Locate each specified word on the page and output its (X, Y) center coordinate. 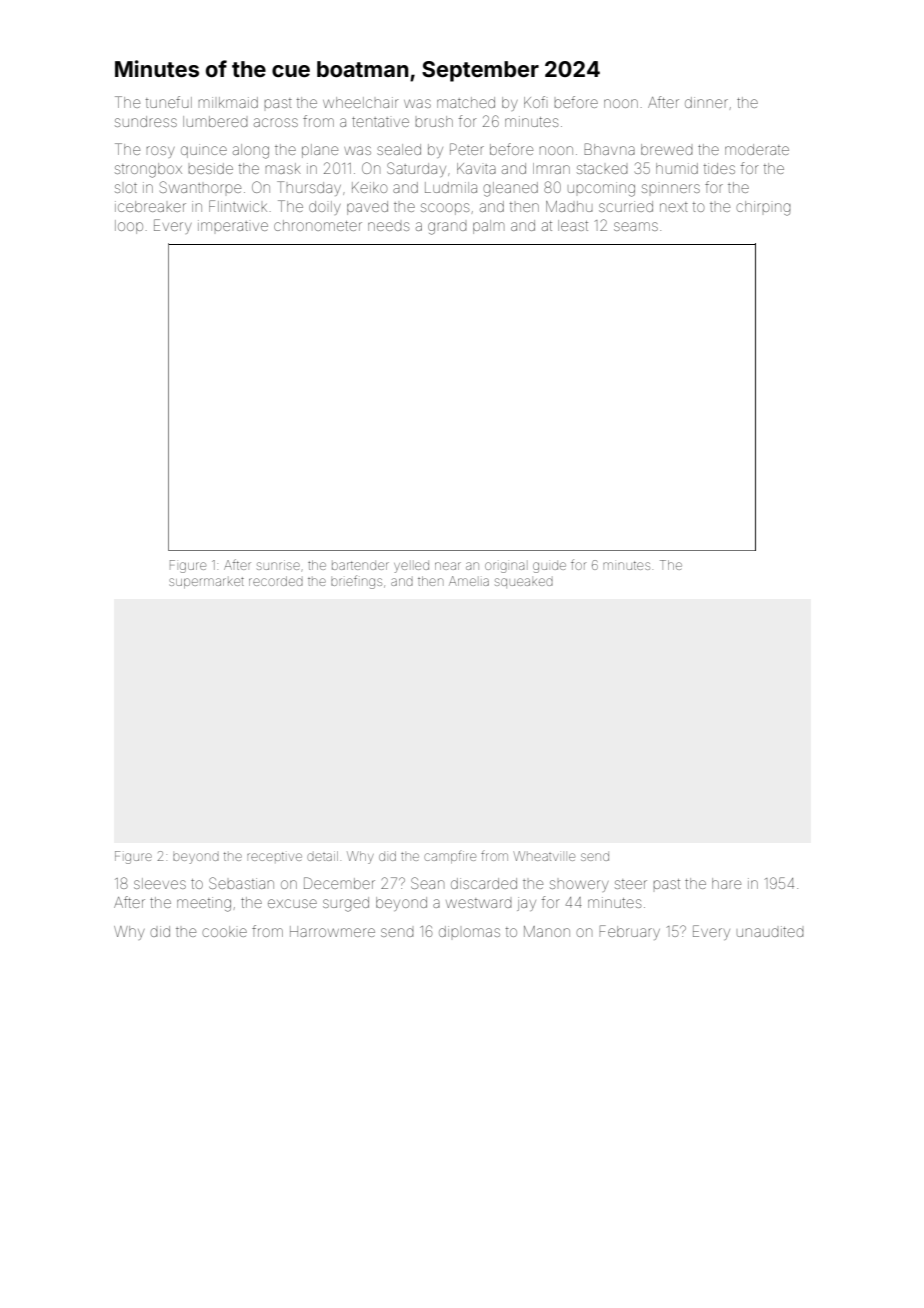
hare (726, 883)
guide (549, 567)
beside (210, 168)
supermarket (206, 582)
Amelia (469, 581)
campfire (450, 856)
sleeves (160, 883)
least (573, 225)
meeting (204, 904)
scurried (626, 206)
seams (636, 226)
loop (129, 227)
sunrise (278, 565)
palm (488, 227)
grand (447, 228)
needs (388, 226)
